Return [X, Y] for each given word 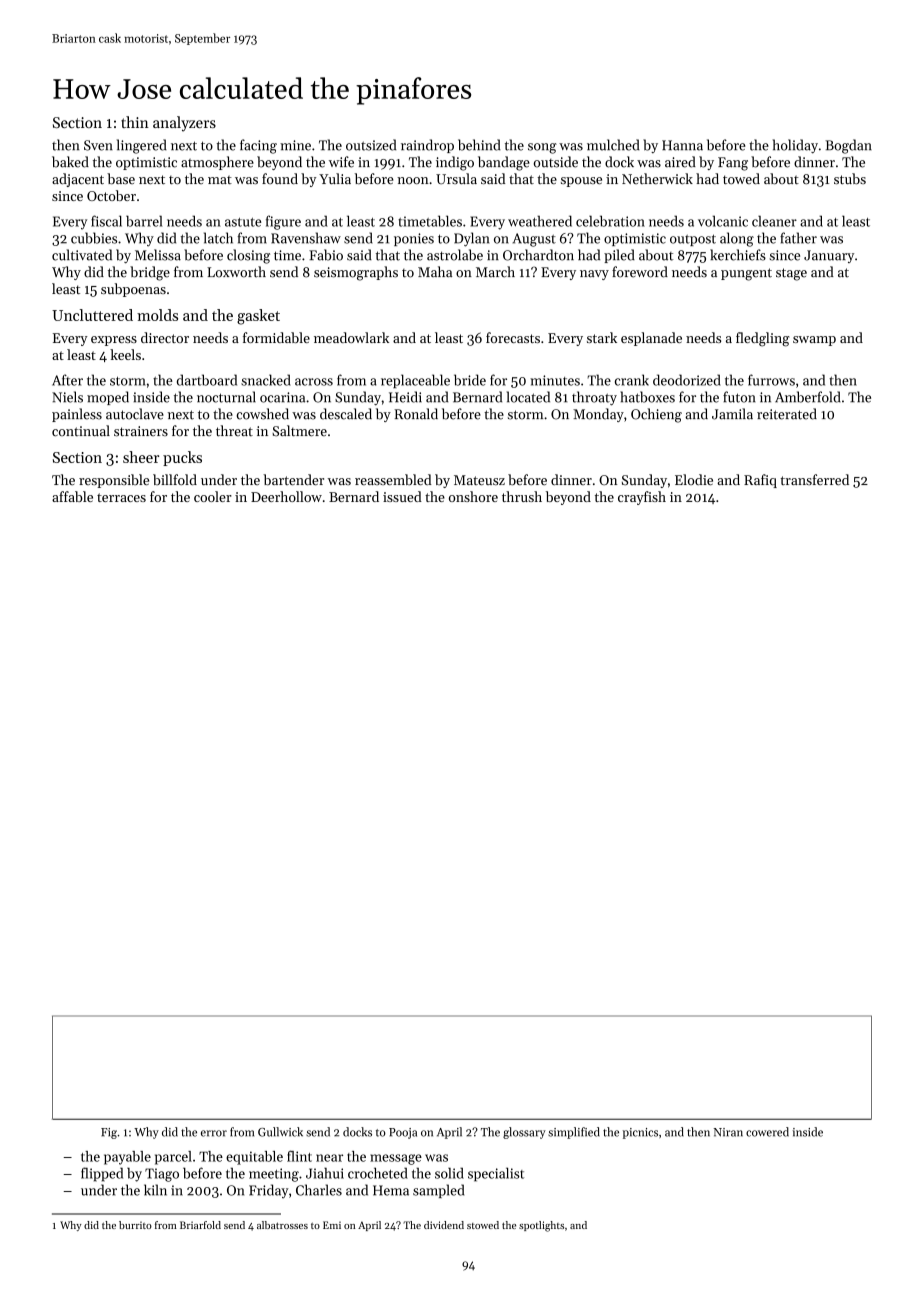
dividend [444, 1225]
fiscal [106, 221]
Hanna [682, 145]
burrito [135, 1225]
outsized [371, 145]
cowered [767, 1132]
